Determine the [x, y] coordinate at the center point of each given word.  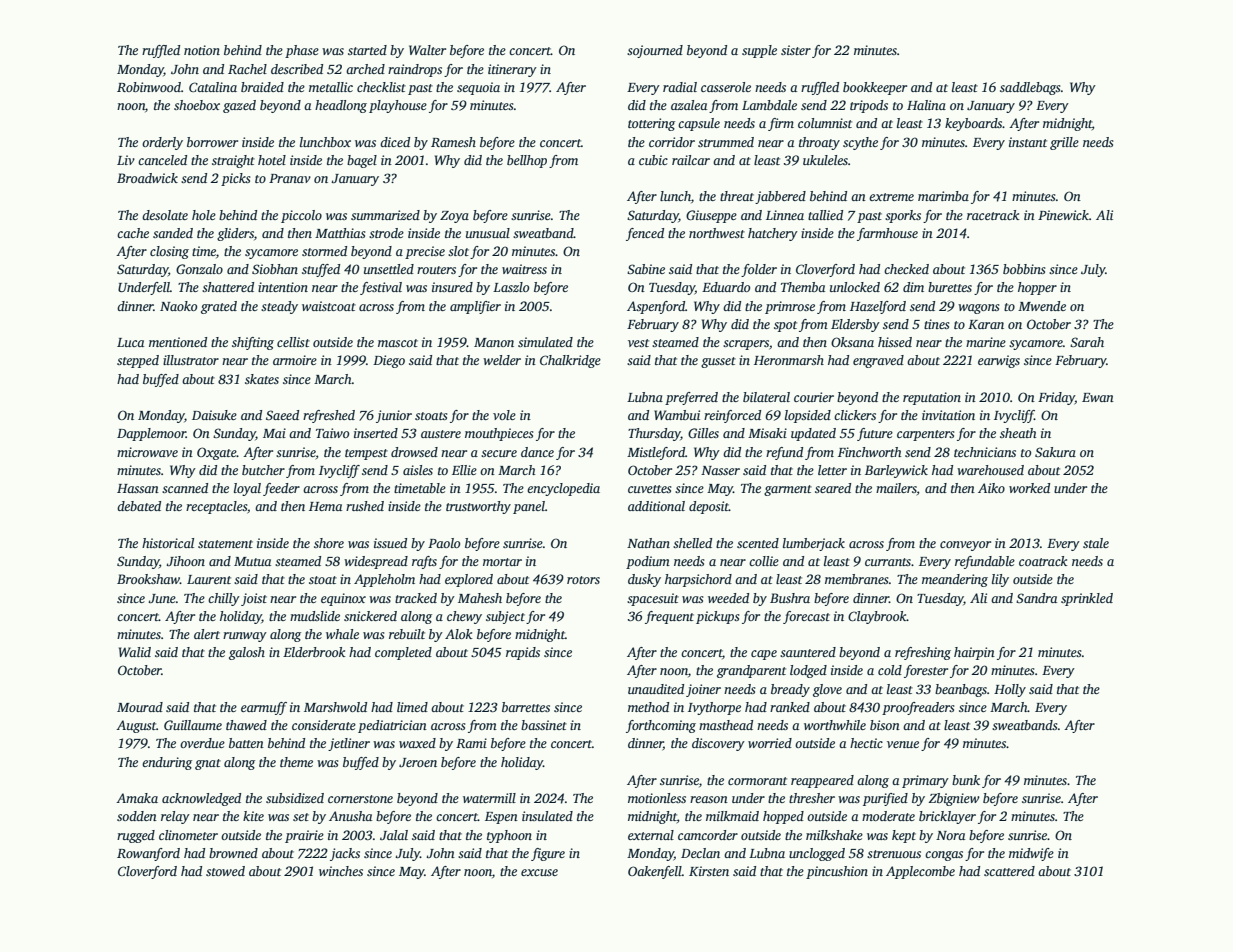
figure [548, 854]
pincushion [837, 872]
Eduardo [726, 287]
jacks [345, 854]
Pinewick [1063, 215]
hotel [272, 160]
